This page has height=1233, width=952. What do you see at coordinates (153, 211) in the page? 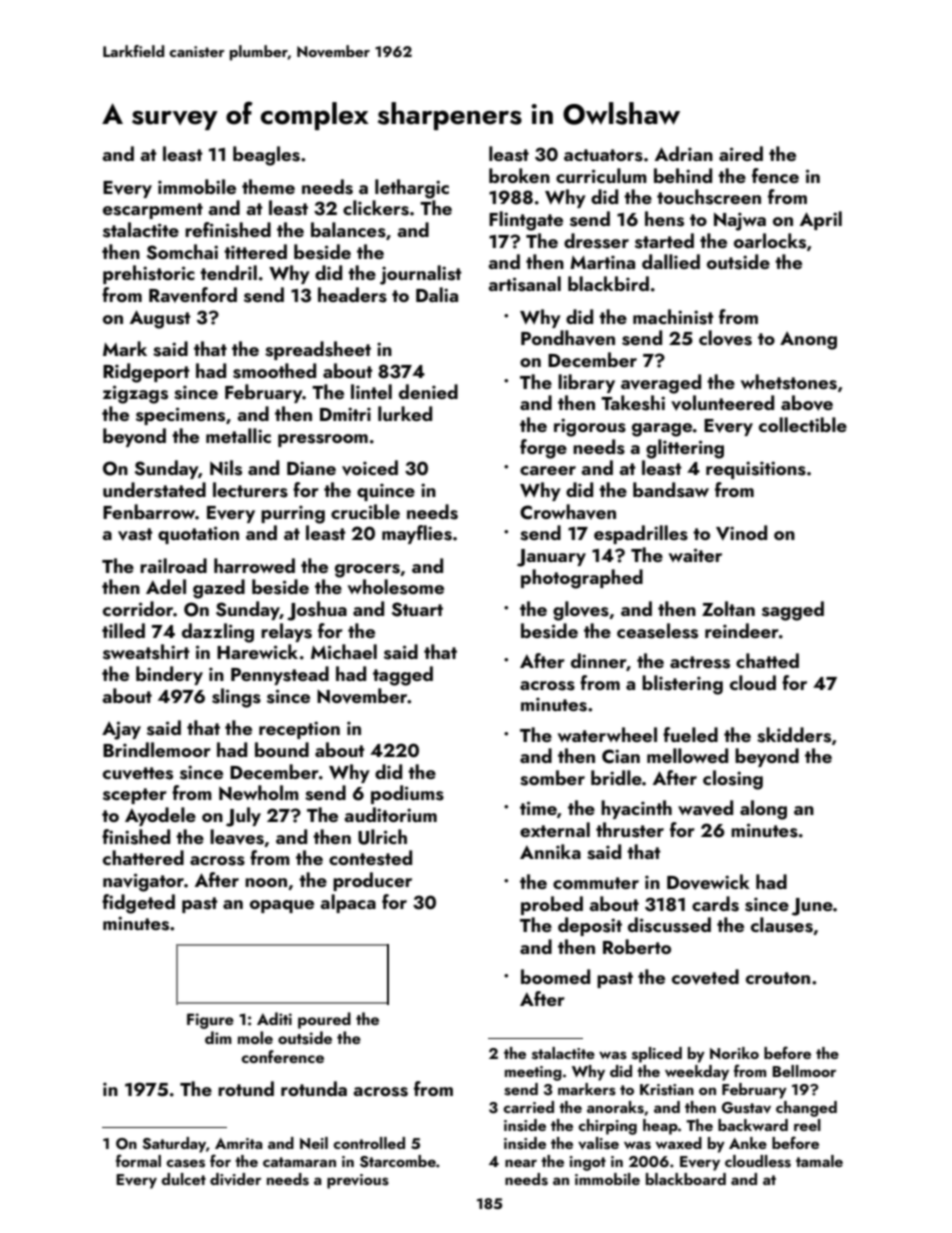
I see `escarpment` at bounding box center [153, 211].
